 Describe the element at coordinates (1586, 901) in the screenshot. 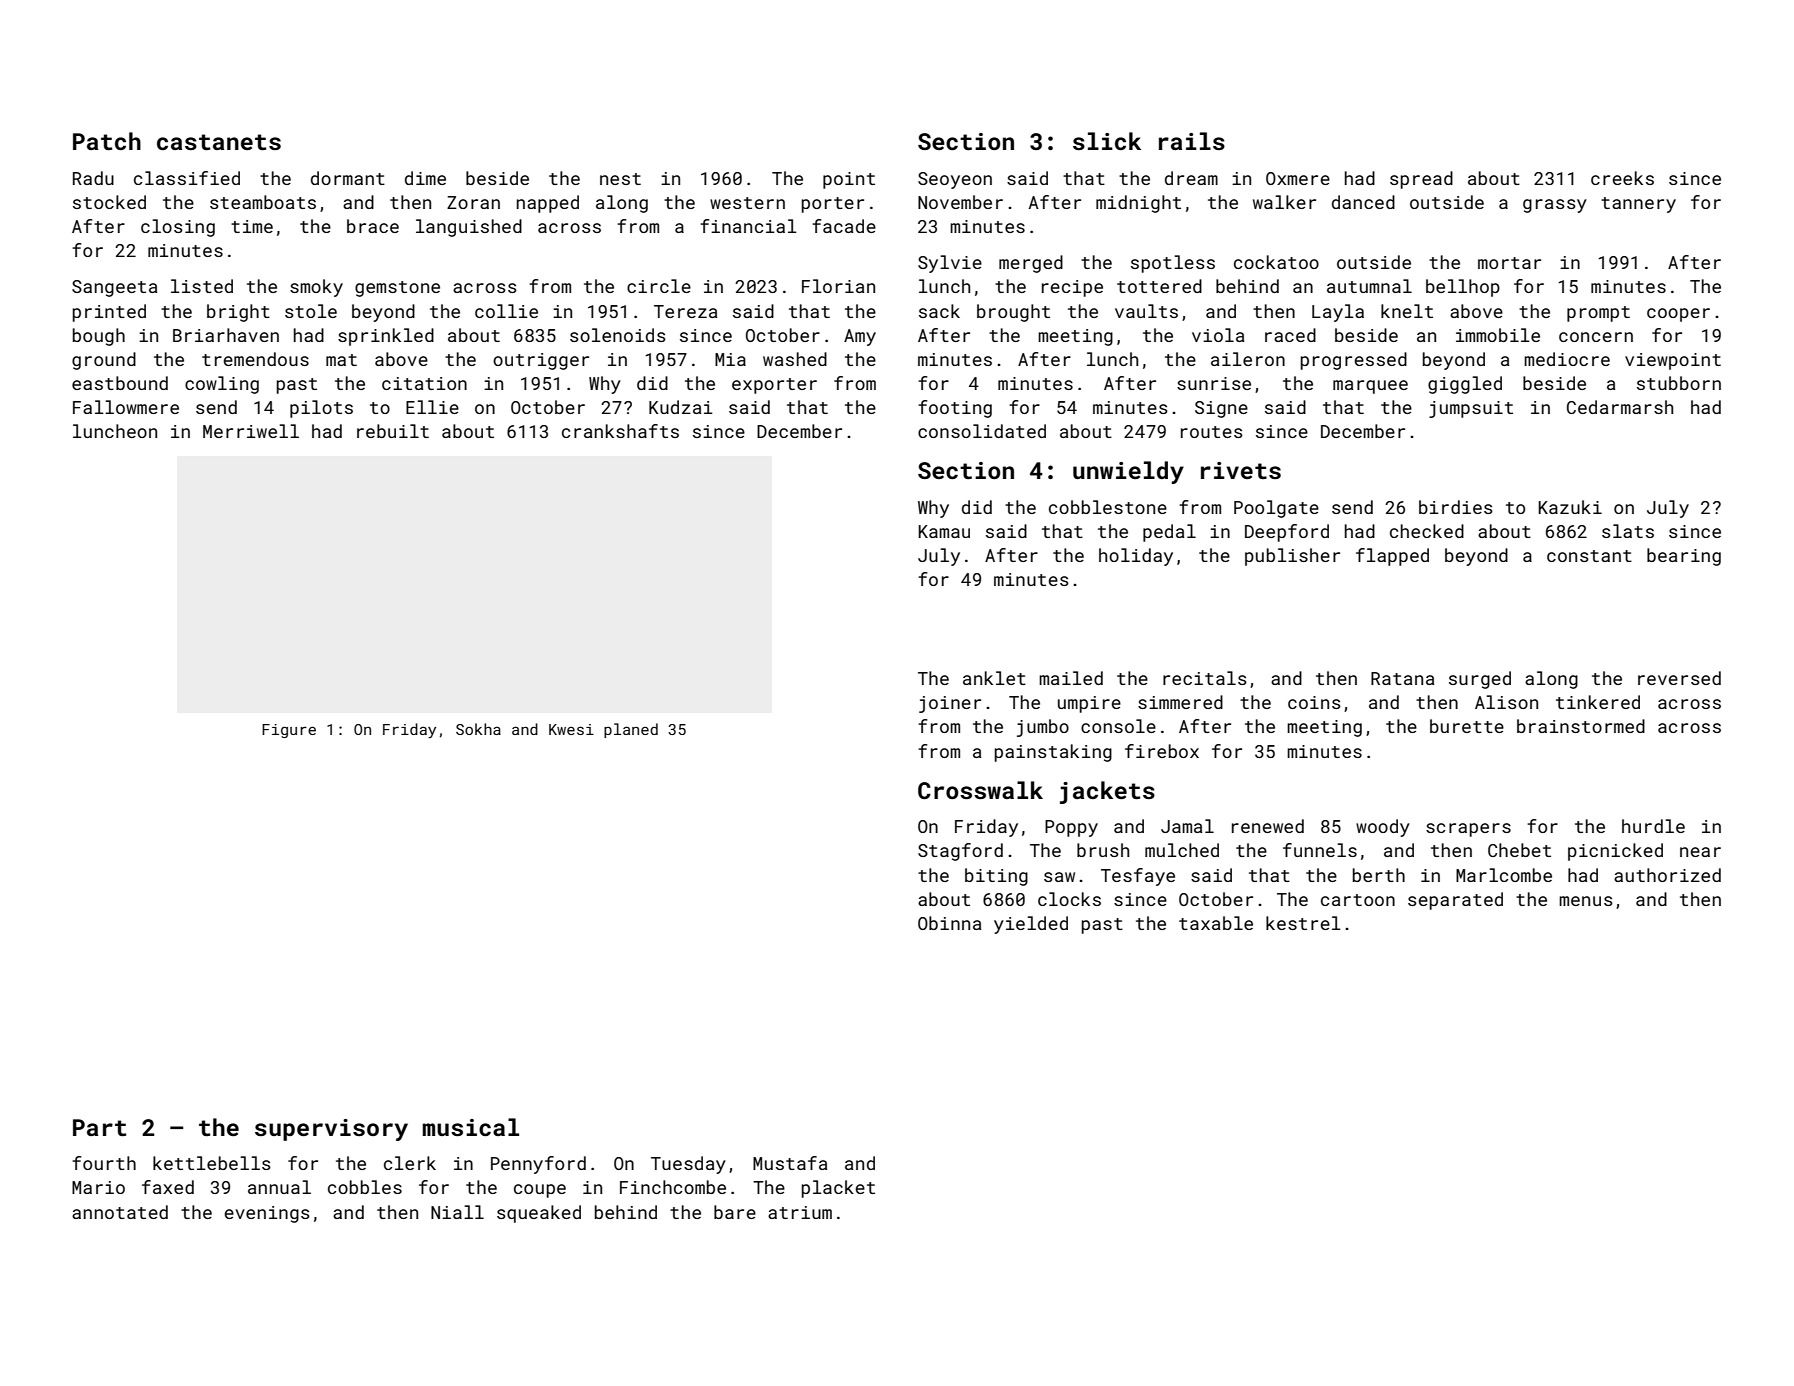

I see `menus` at that location.
